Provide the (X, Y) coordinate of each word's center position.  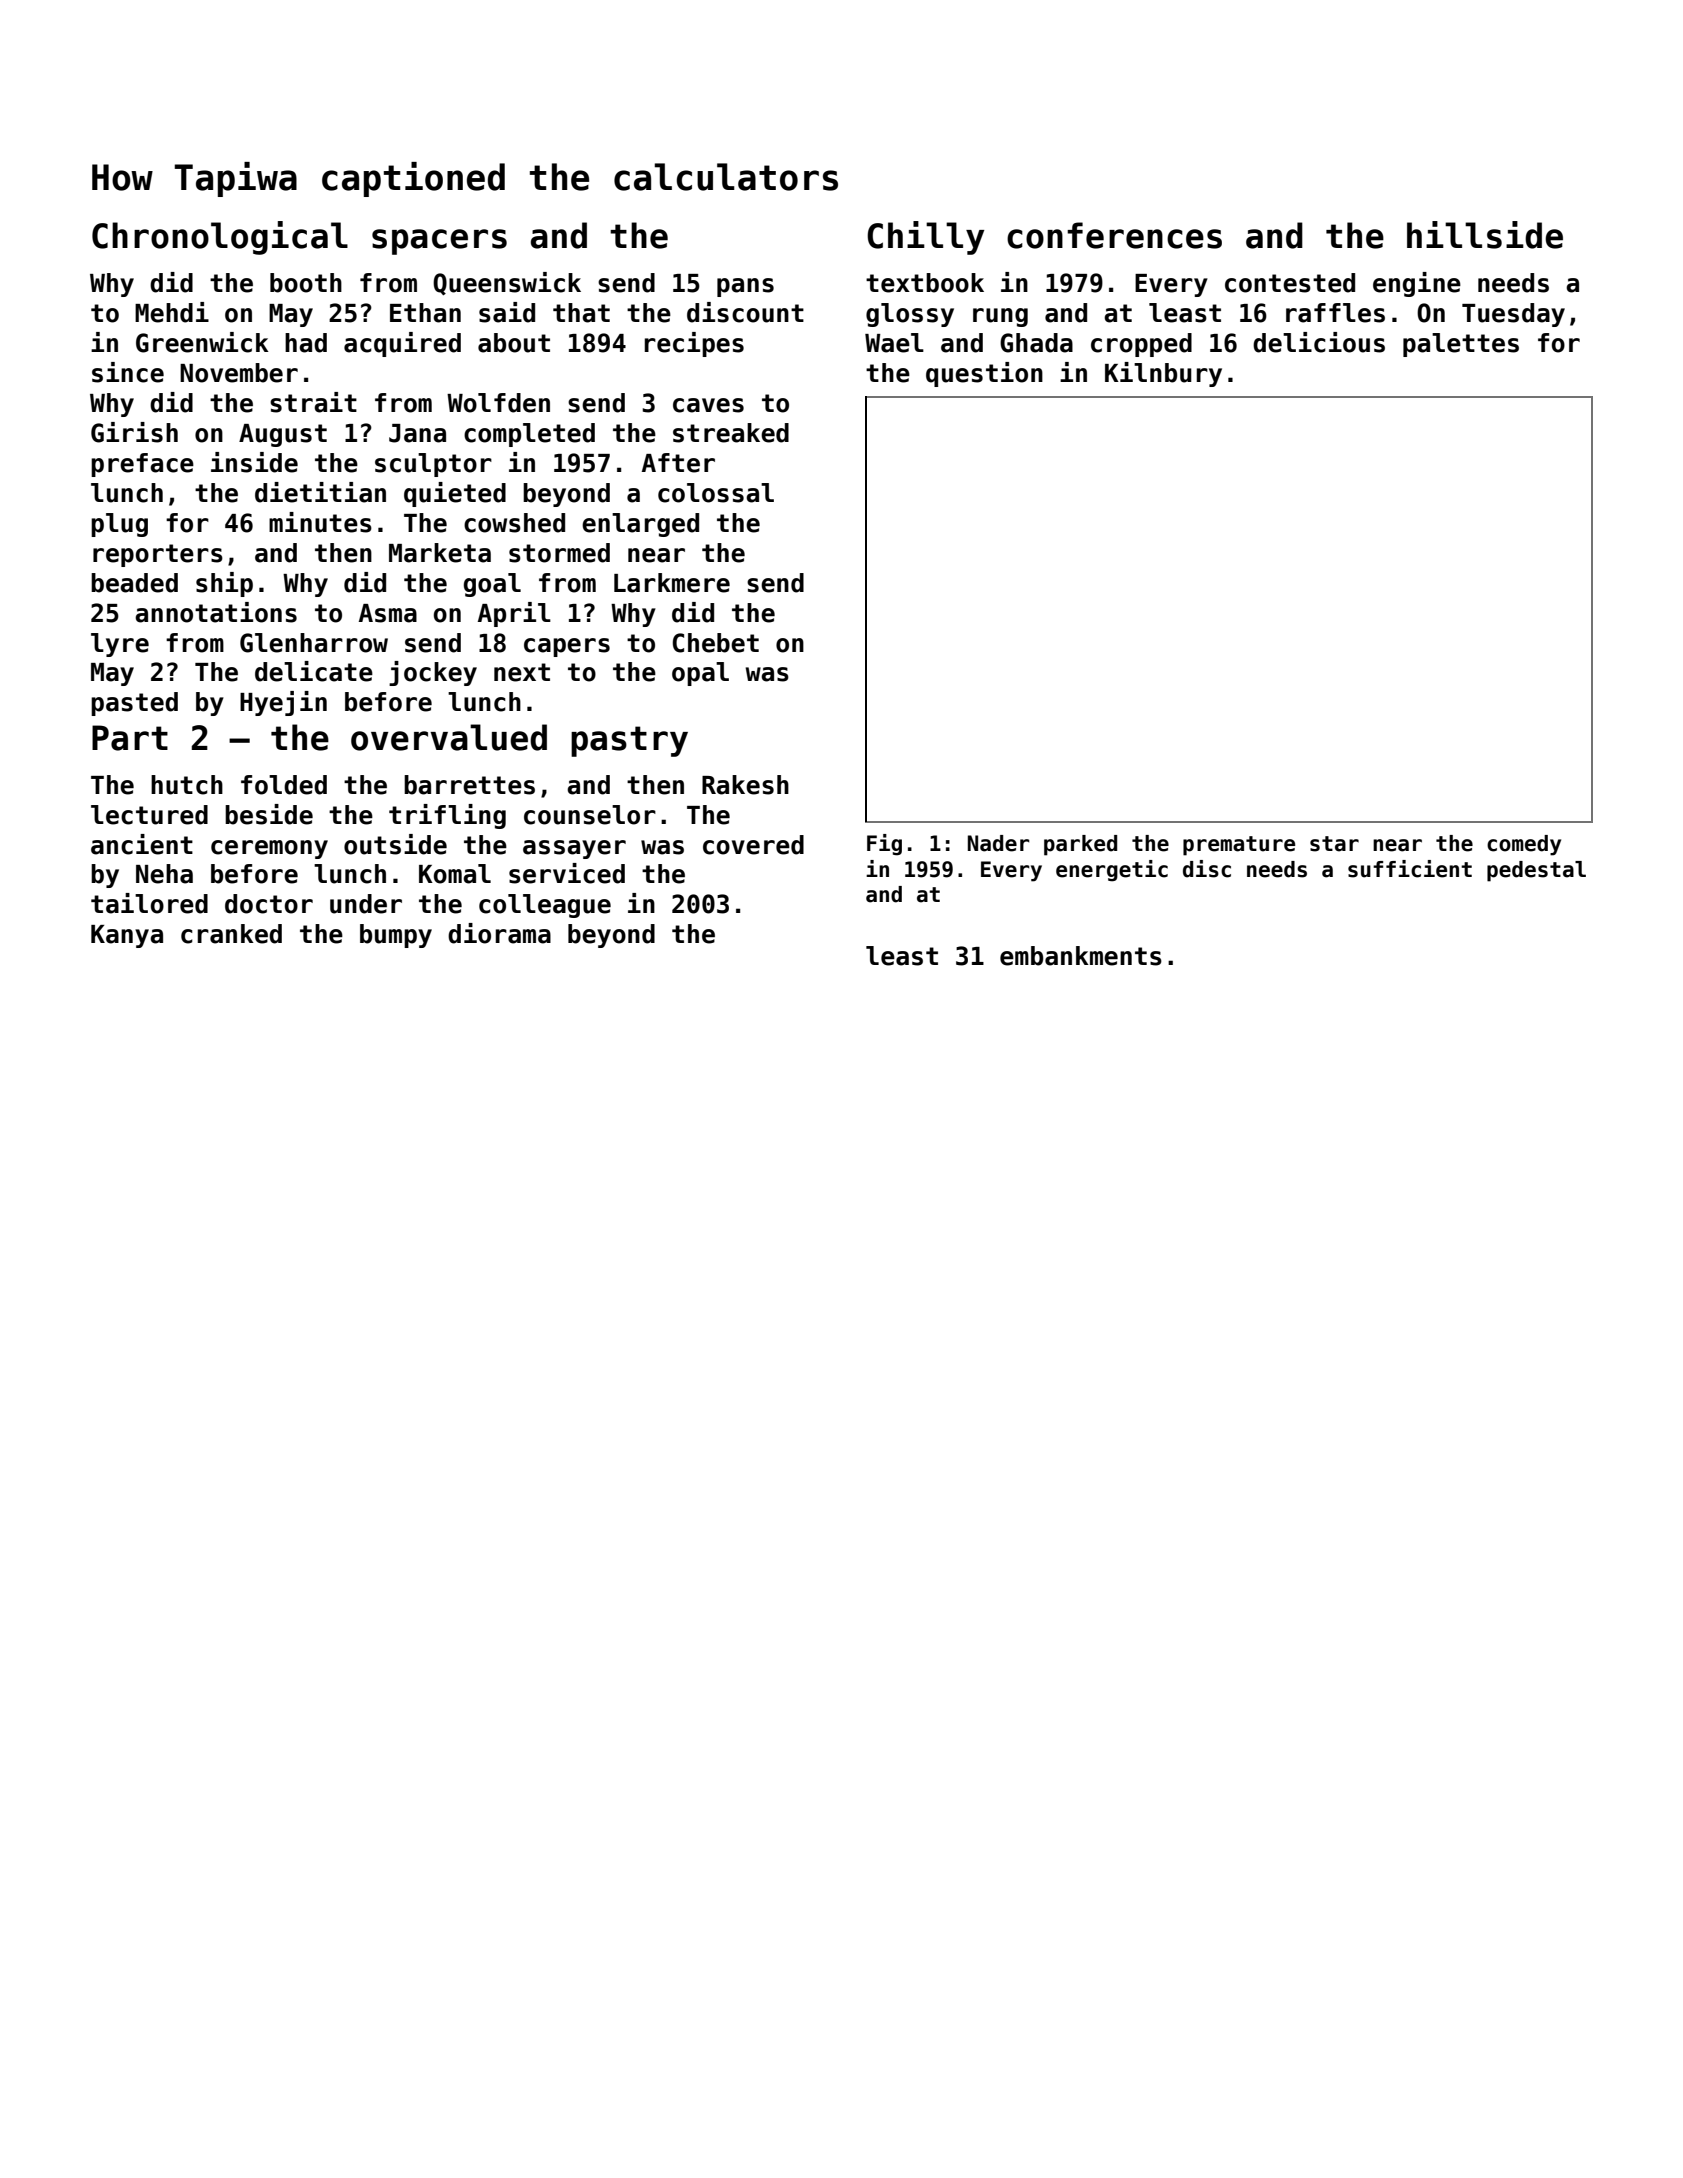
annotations (216, 612)
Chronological (220, 238)
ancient (142, 844)
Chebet (716, 643)
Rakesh (745, 785)
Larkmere (672, 583)
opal (700, 674)
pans (745, 287)
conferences (1114, 235)
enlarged (640, 525)
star (1334, 844)
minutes (320, 522)
